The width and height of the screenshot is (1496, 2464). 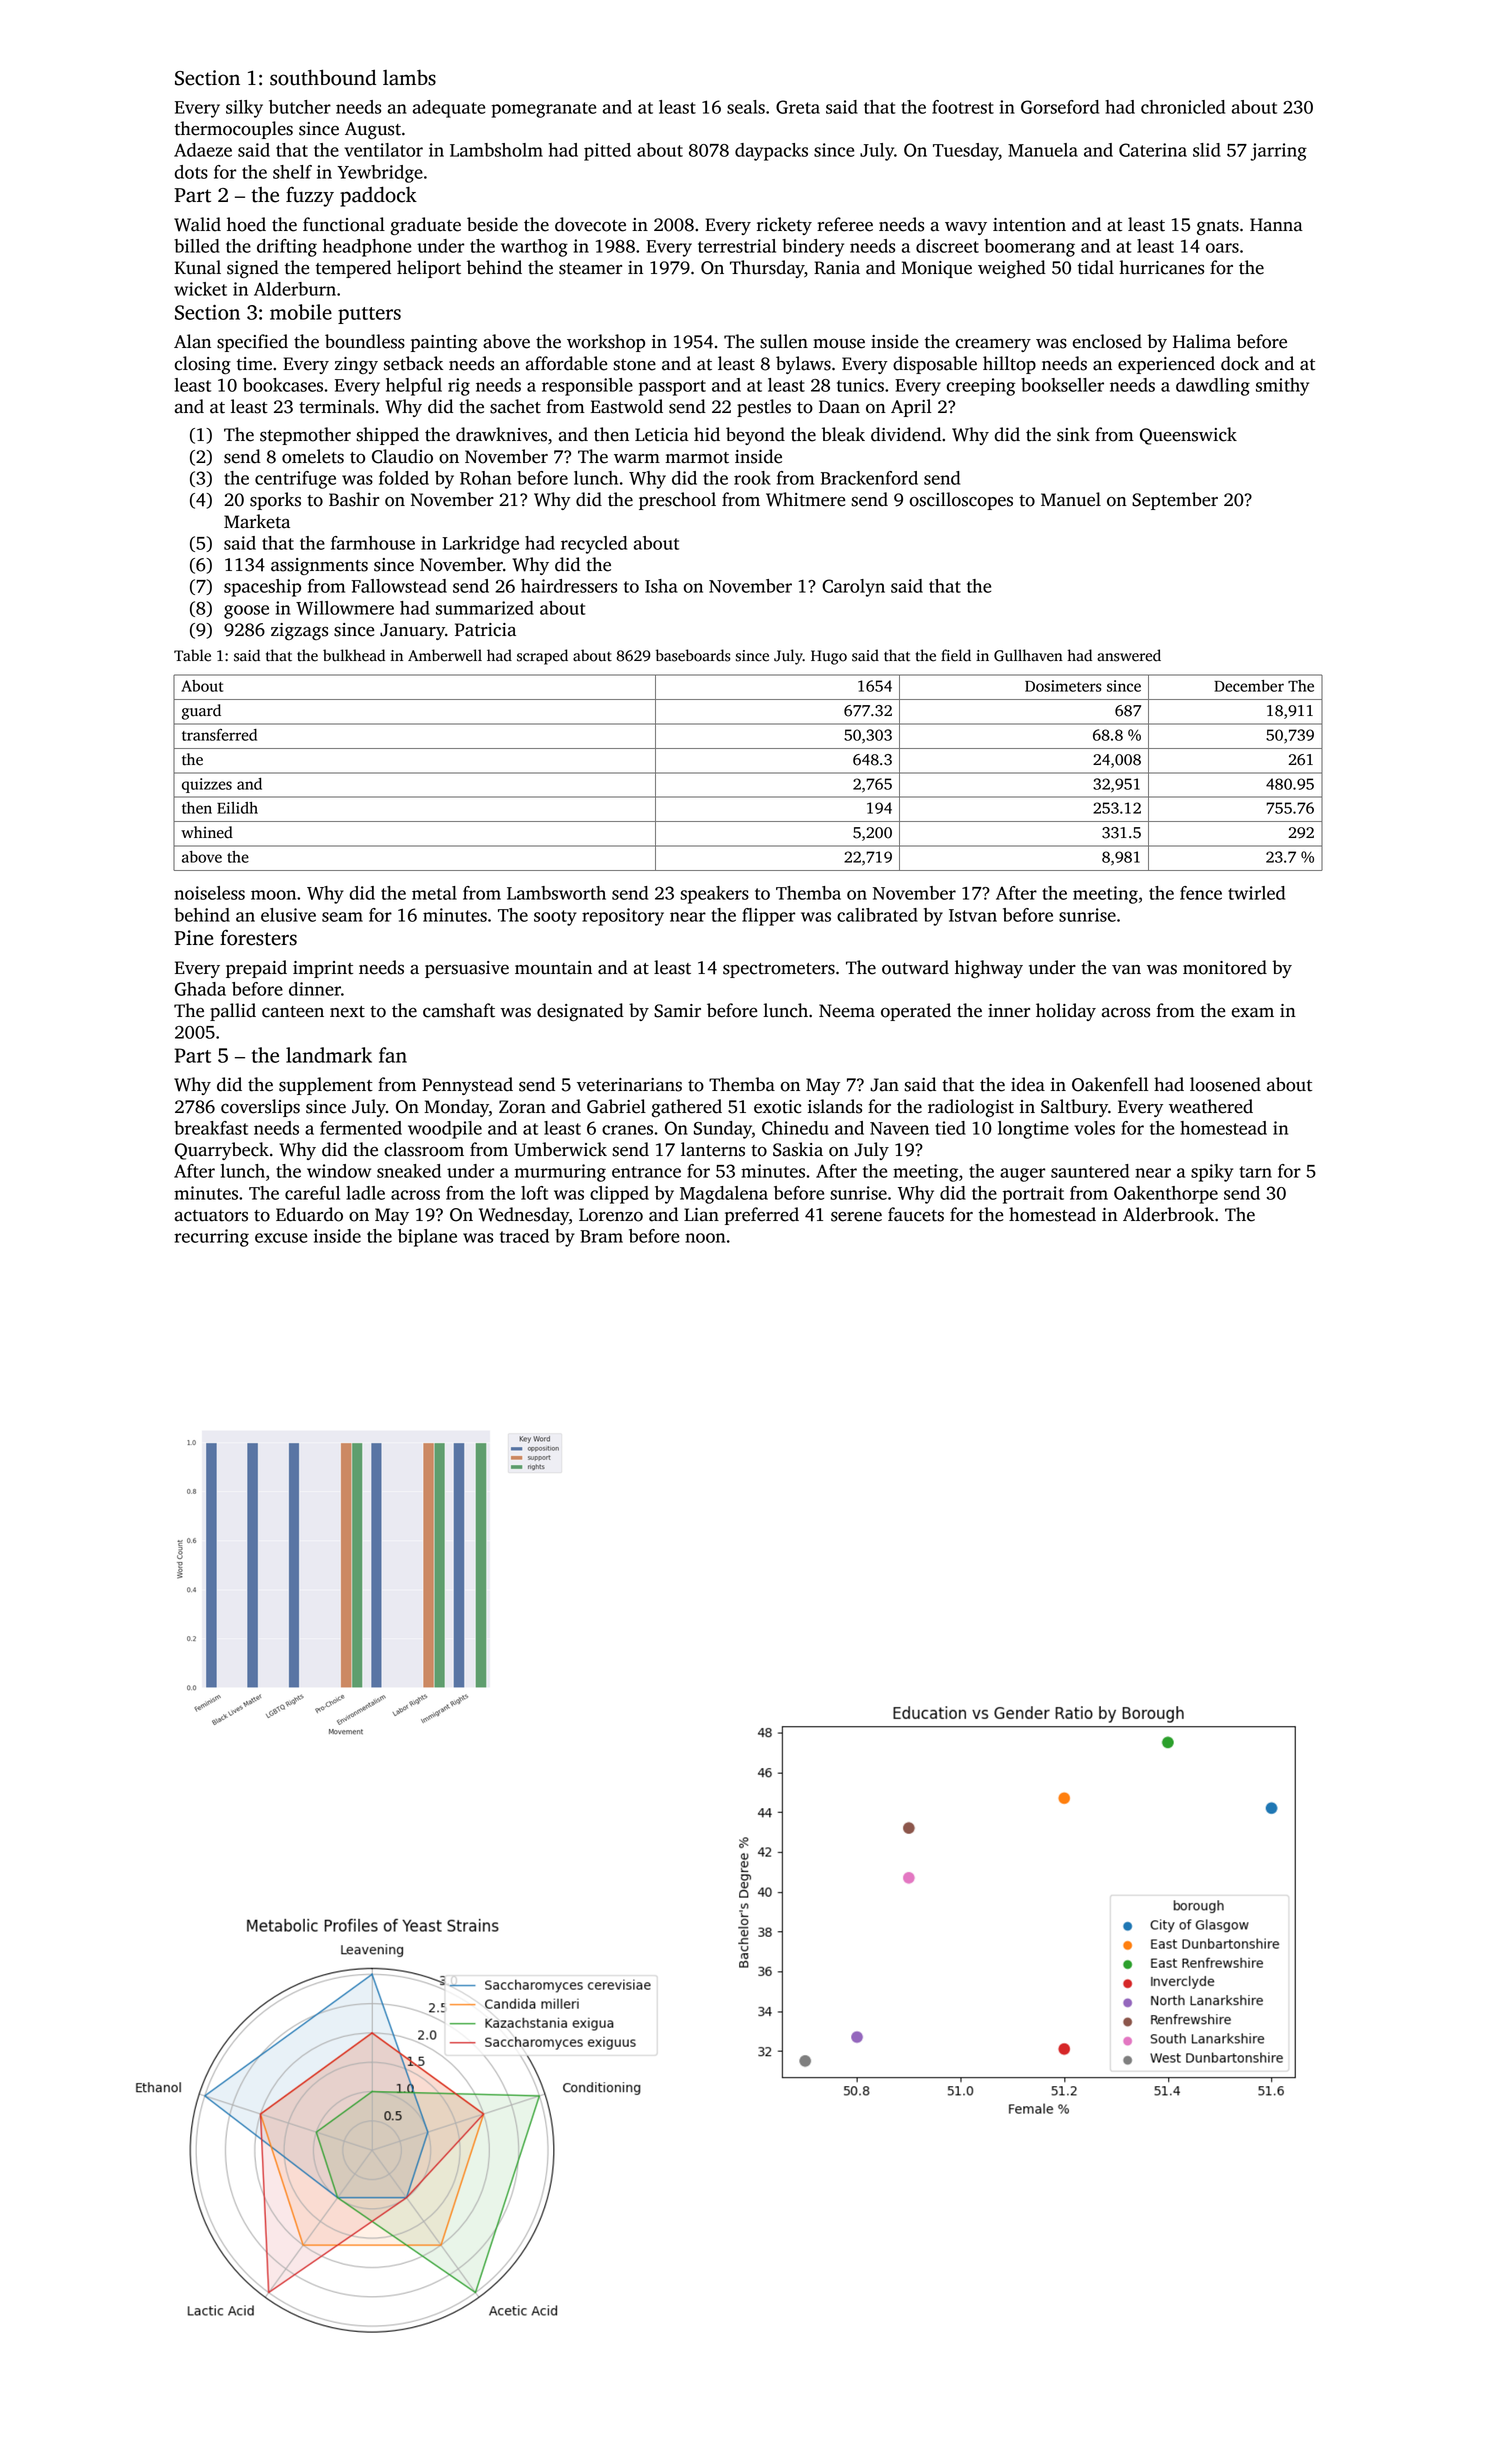 What do you see at coordinates (449, 109) in the screenshot?
I see `adequate` at bounding box center [449, 109].
